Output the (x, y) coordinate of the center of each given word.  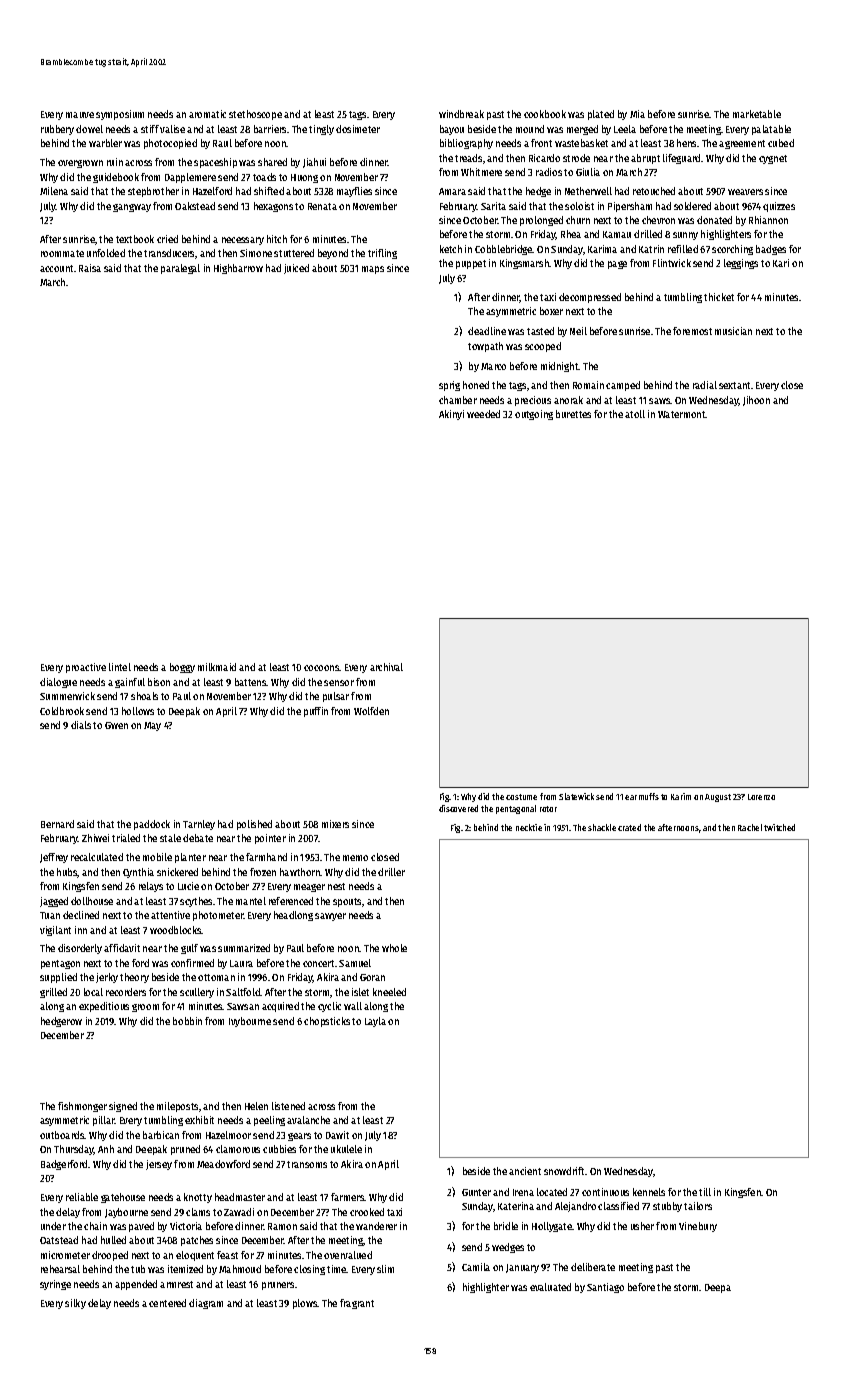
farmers (348, 1197)
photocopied (170, 144)
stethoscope (255, 115)
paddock (152, 825)
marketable (757, 114)
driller (391, 872)
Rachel (750, 827)
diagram (206, 1304)
